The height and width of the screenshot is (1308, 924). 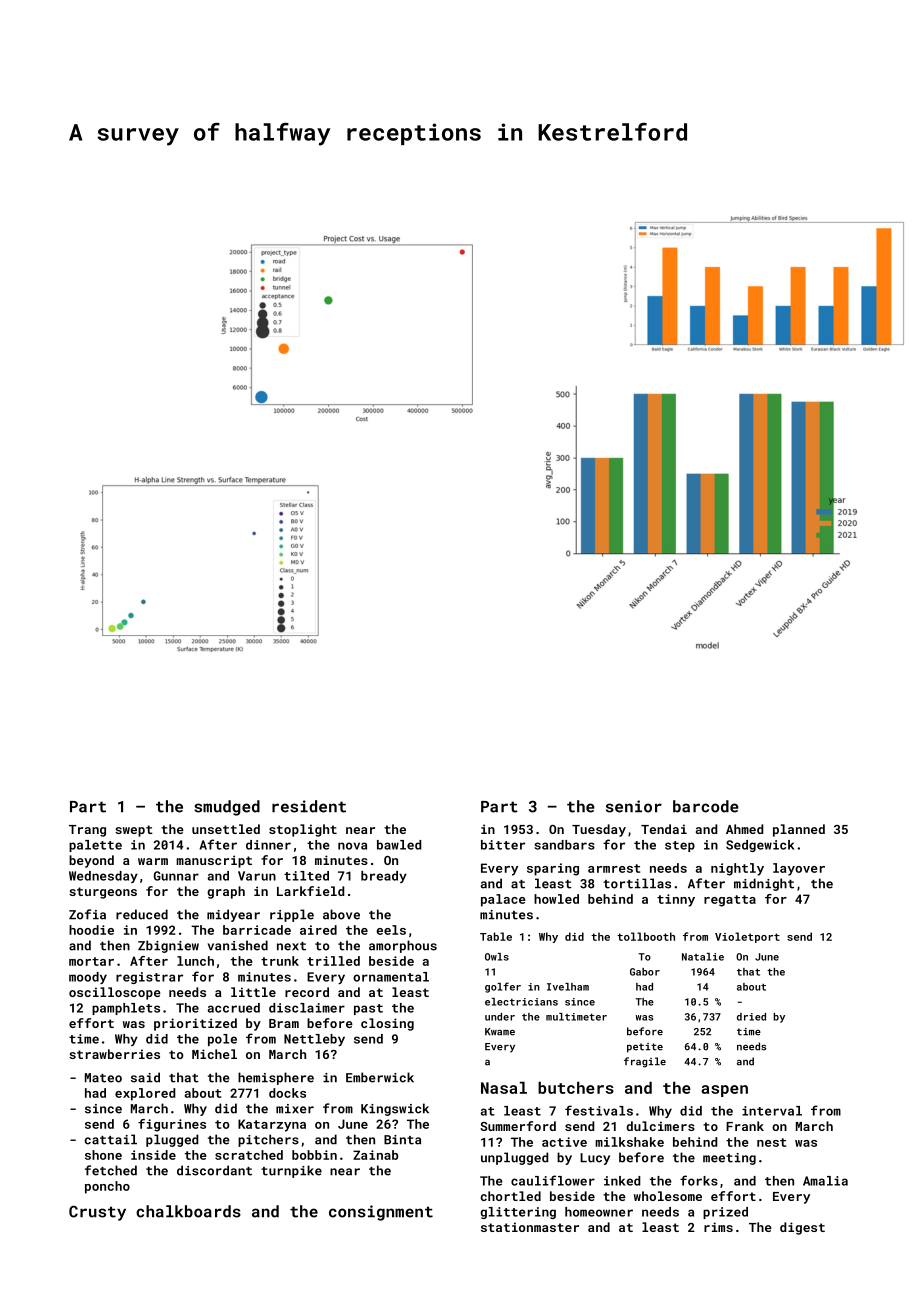 What do you see at coordinates (399, 845) in the screenshot?
I see `bawled` at bounding box center [399, 845].
